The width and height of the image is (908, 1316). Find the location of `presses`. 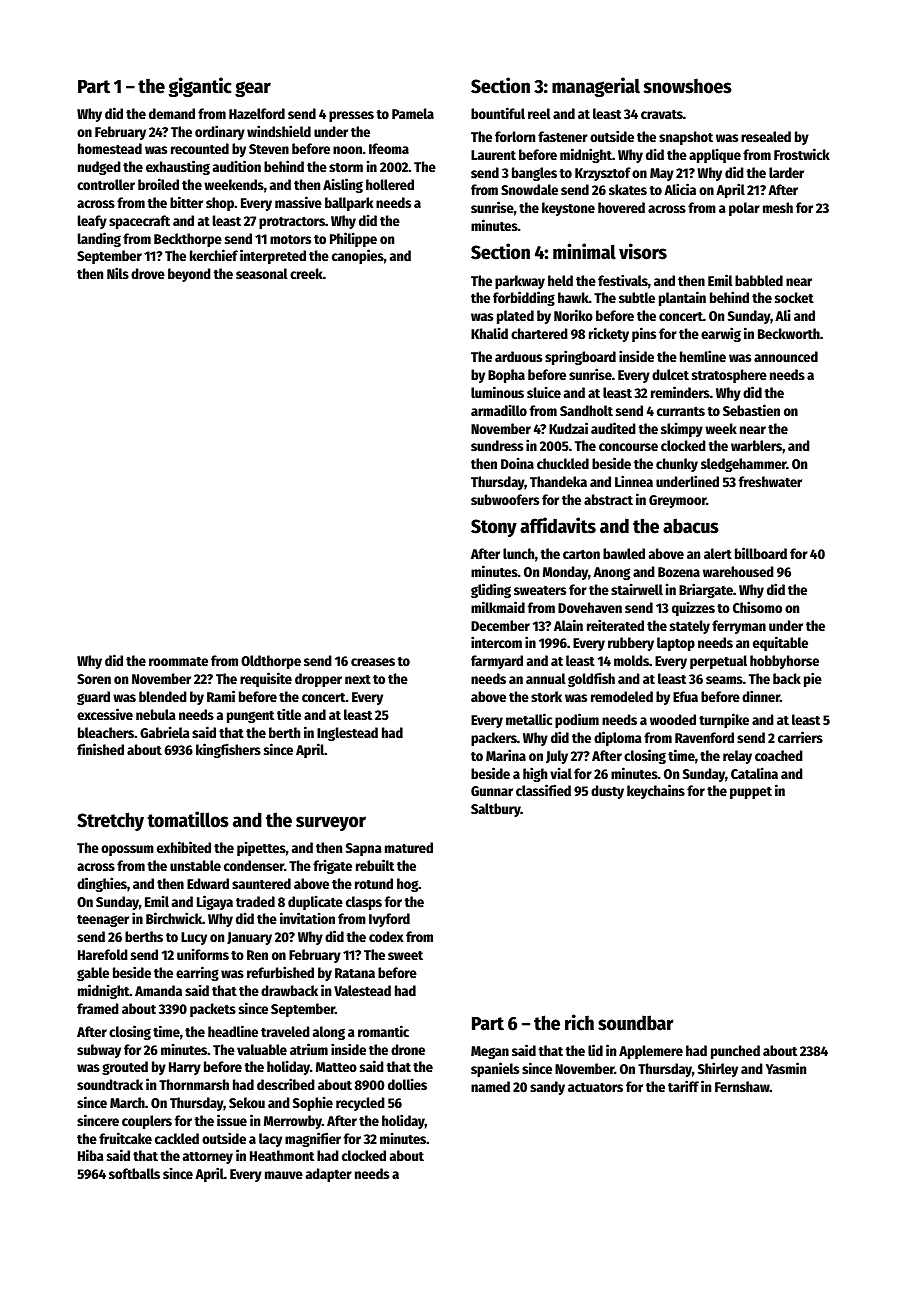

presses is located at coordinates (351, 116).
